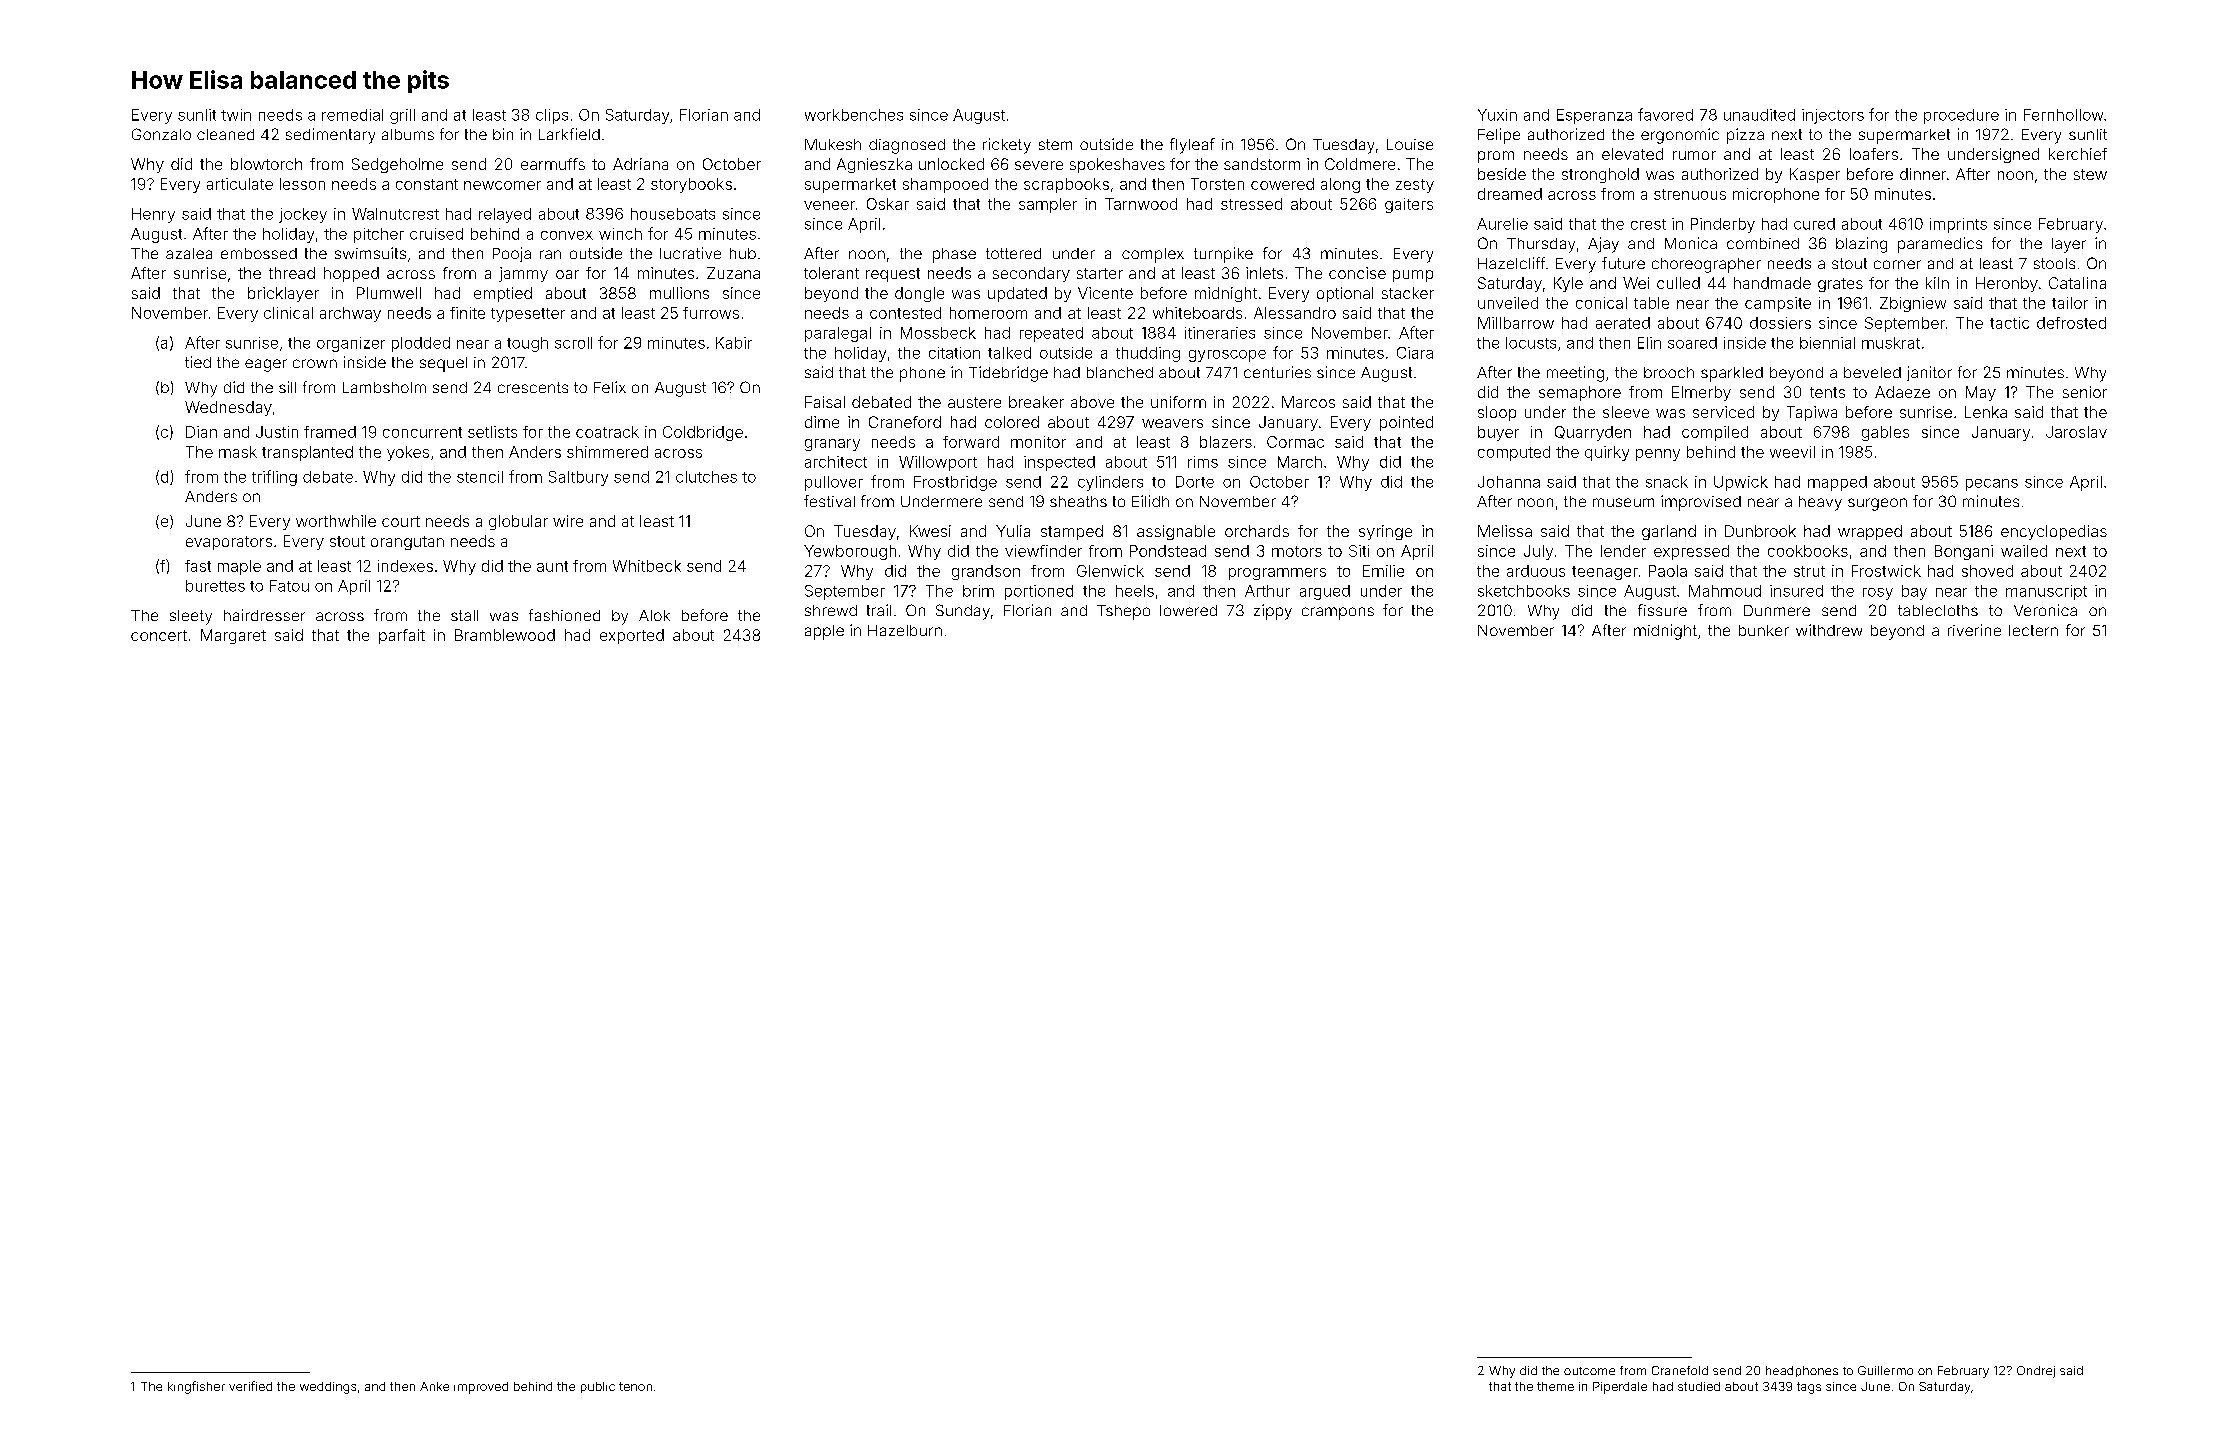 Image resolution: width=2238 pixels, height=1448 pixels. What do you see at coordinates (2033, 630) in the image?
I see `lectern` at bounding box center [2033, 630].
